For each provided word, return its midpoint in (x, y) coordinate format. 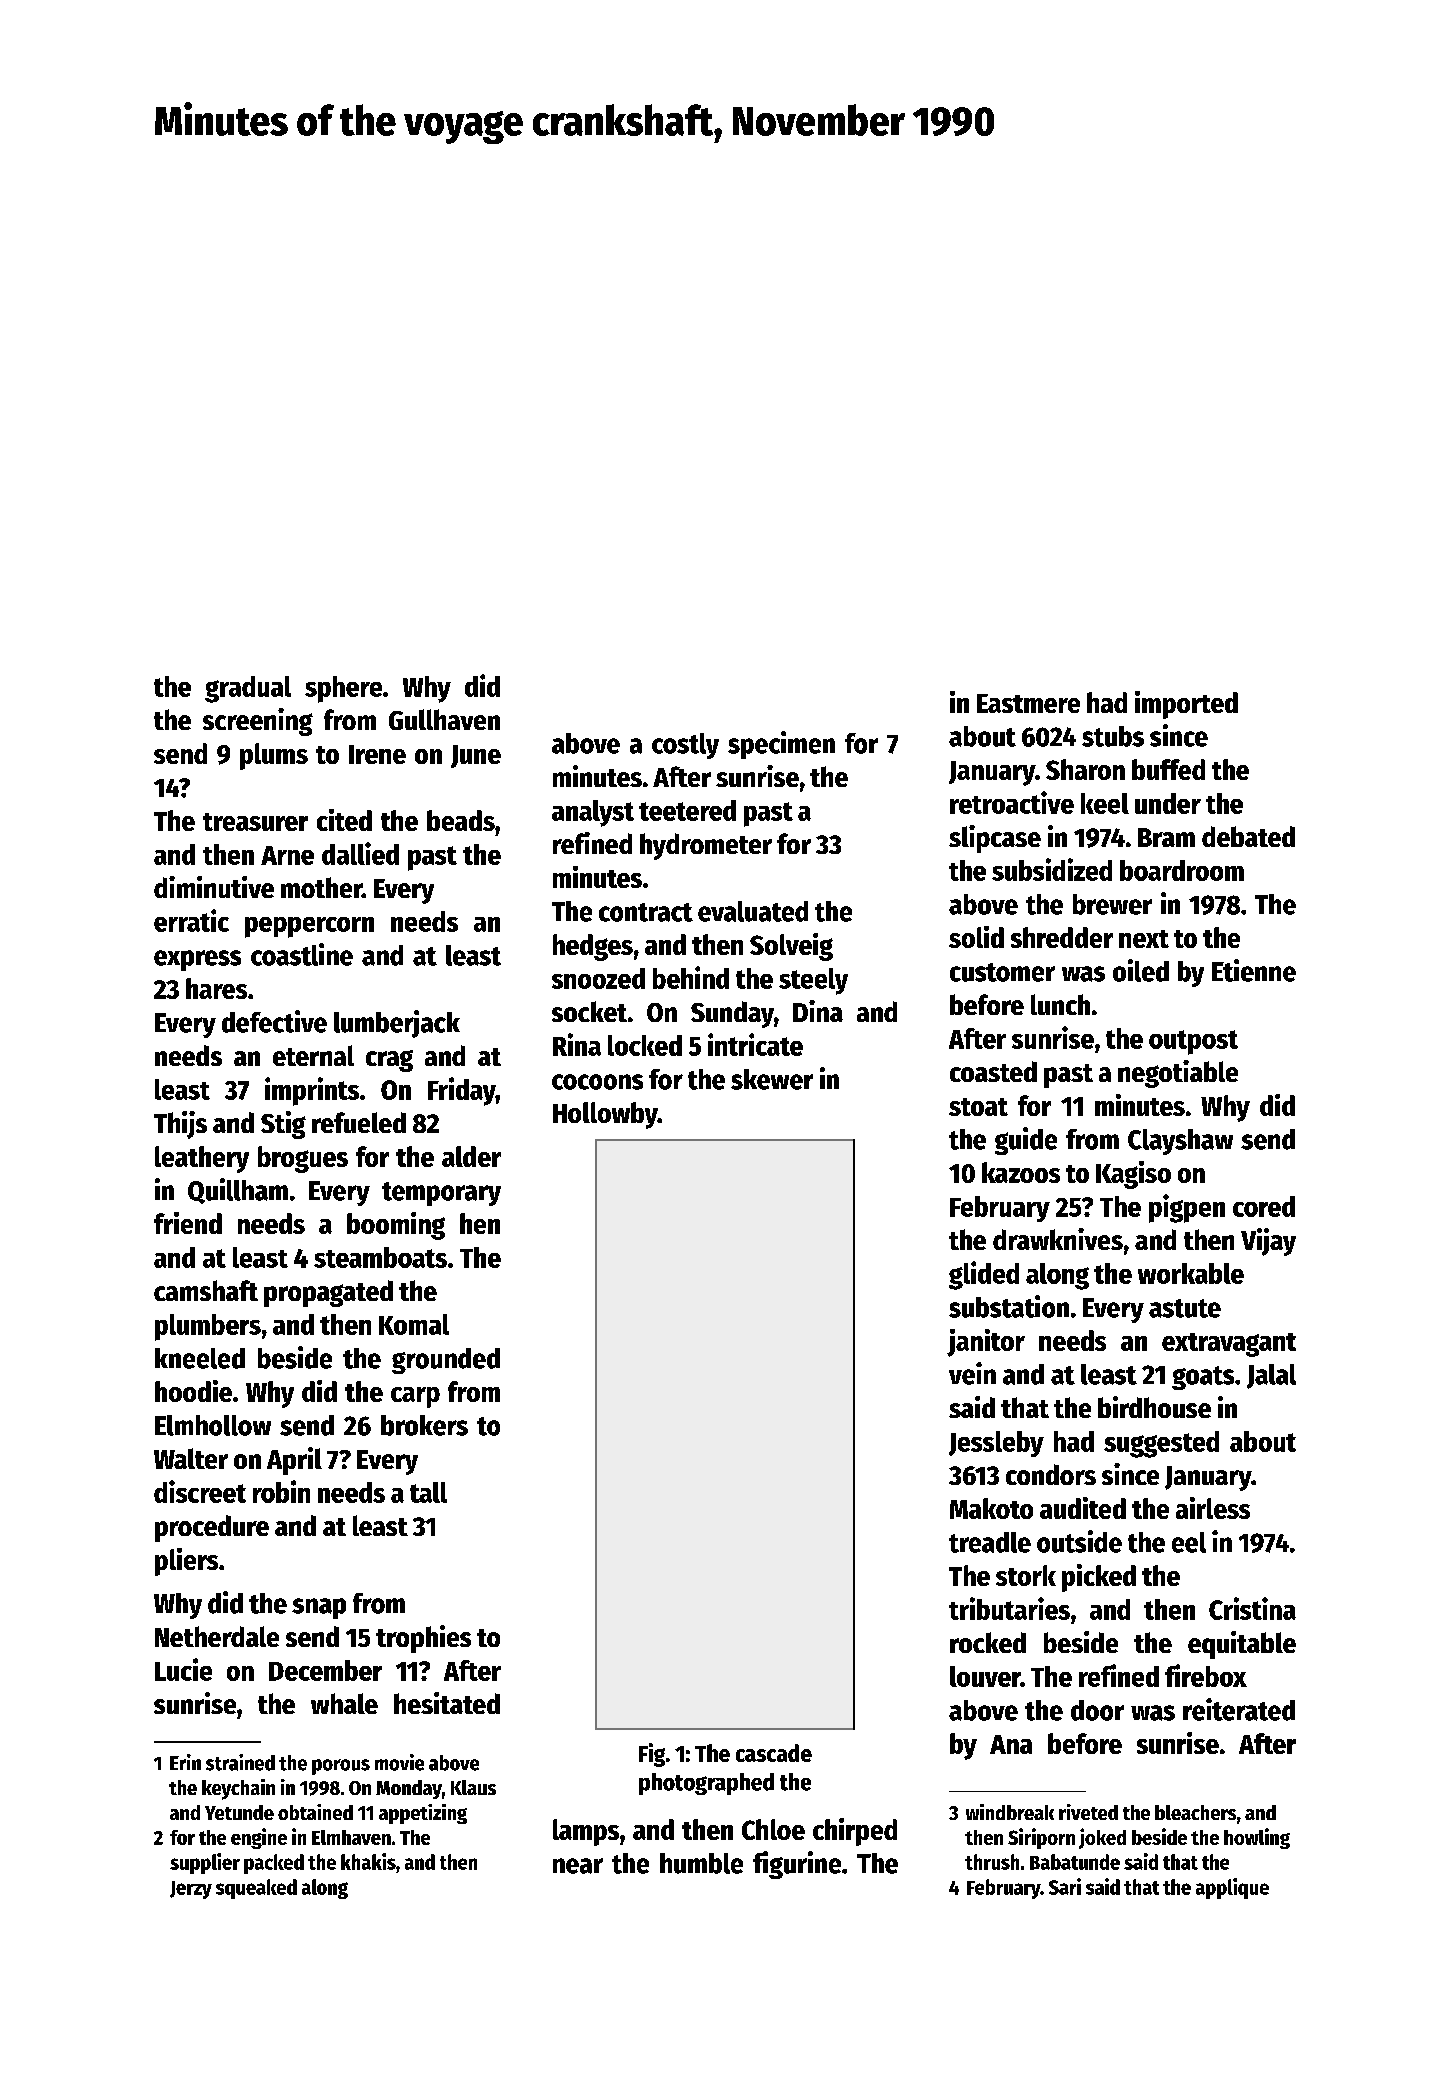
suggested (1161, 1444)
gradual (248, 689)
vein (972, 1373)
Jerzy (191, 1890)
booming (396, 1226)
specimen (781, 745)
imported (1186, 705)
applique (1232, 1888)
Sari (1065, 1886)
